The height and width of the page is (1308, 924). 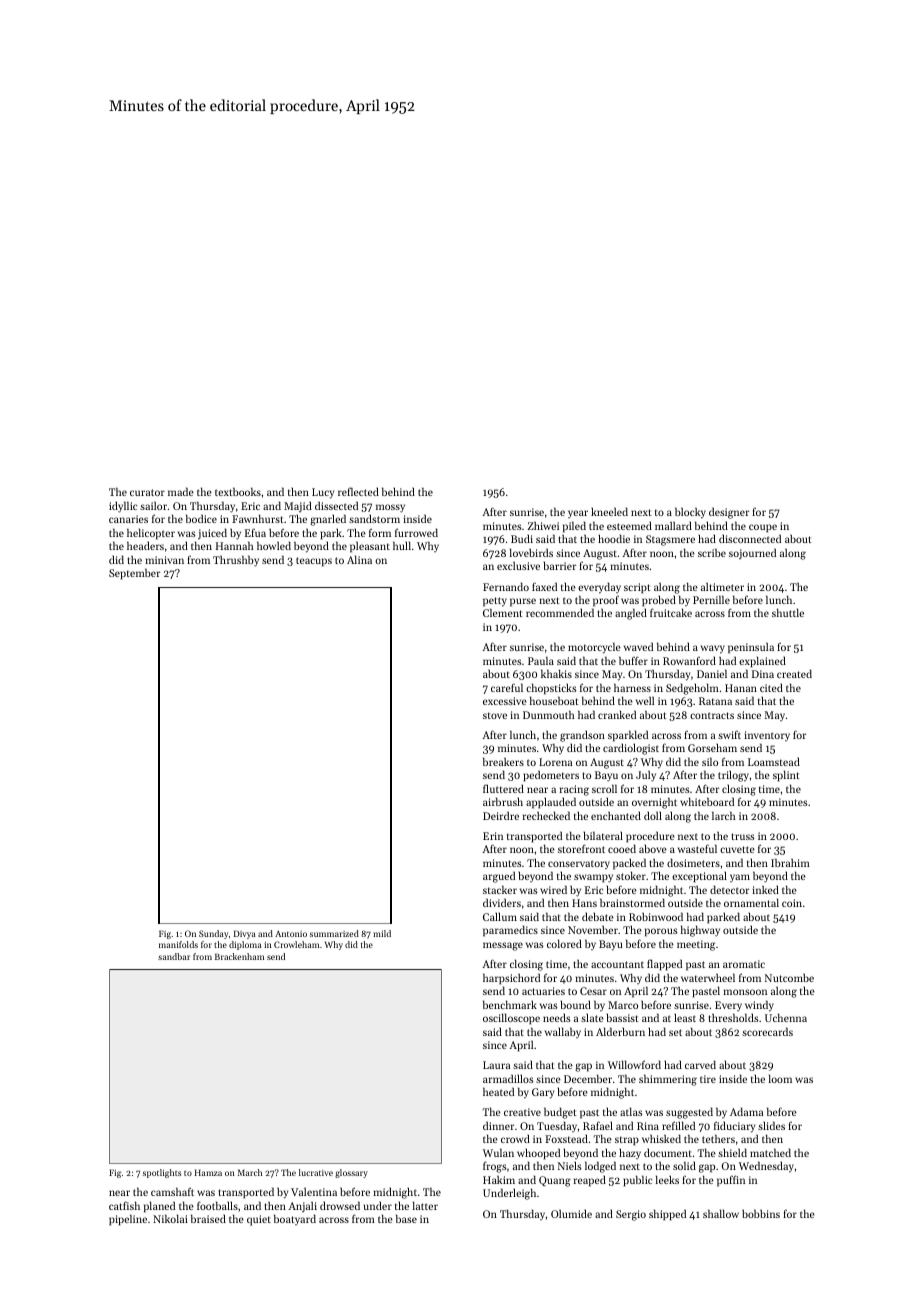 What do you see at coordinates (740, 878) in the page?
I see `yam` at bounding box center [740, 878].
